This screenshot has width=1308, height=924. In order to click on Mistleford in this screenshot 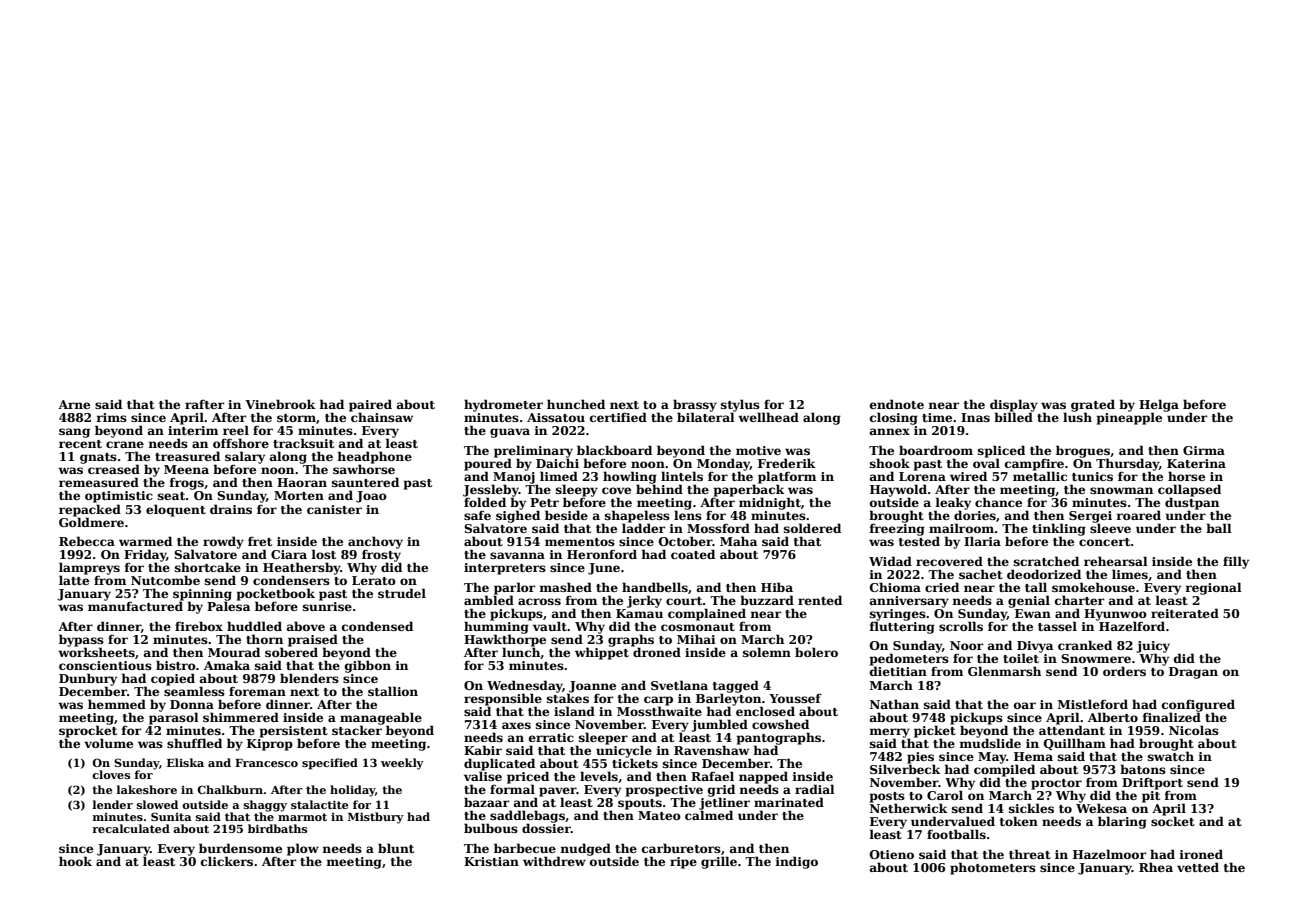, I will do `click(1093, 704)`.
